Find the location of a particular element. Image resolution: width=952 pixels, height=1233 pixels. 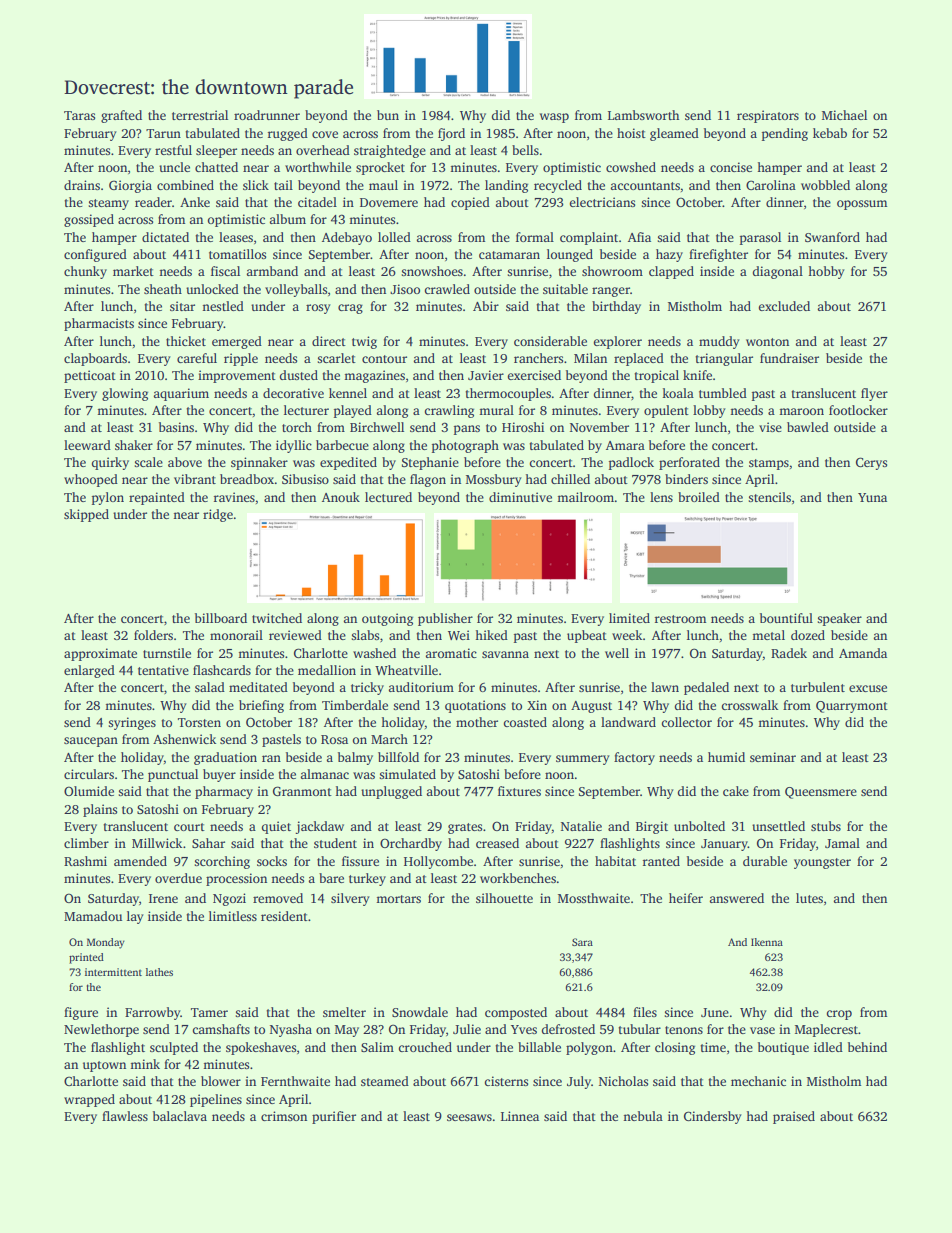

Cerys is located at coordinates (871, 463).
